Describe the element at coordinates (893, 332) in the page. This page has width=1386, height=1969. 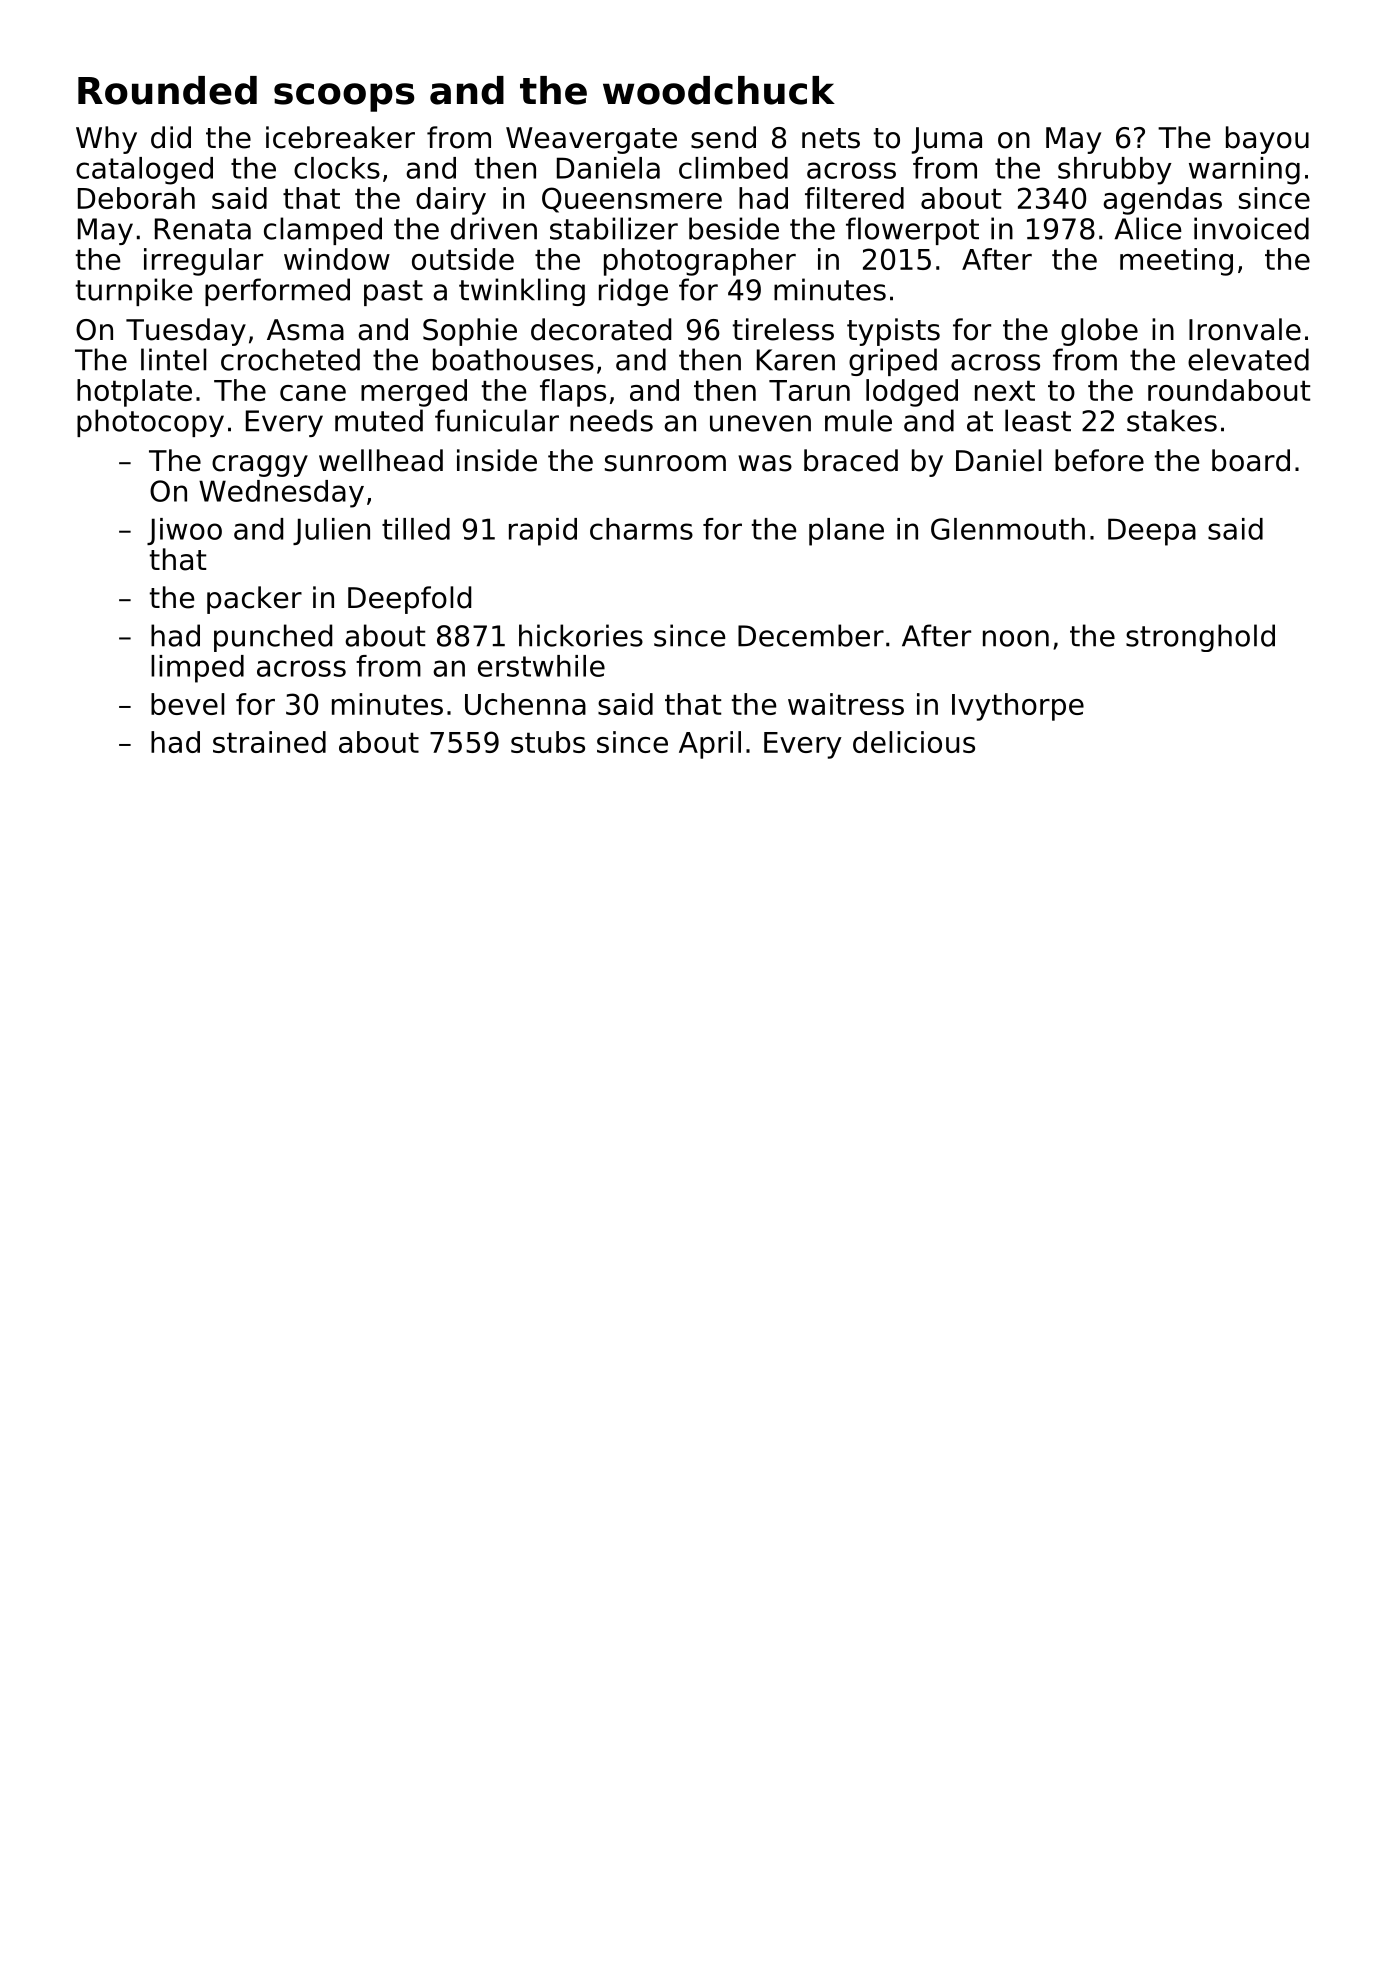
I see `typists` at that location.
